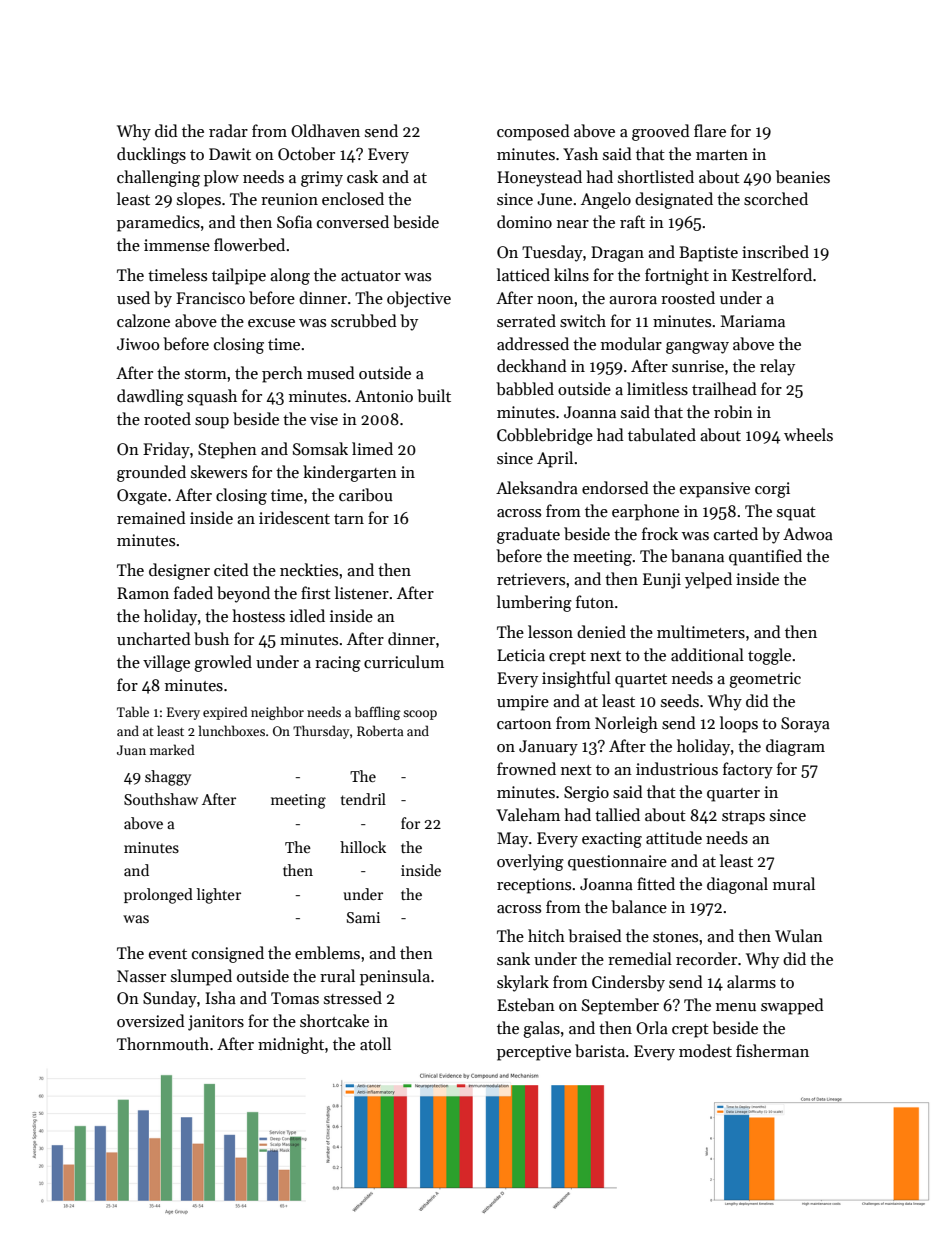 The height and width of the screenshot is (1233, 952). Describe the element at coordinates (794, 883) in the screenshot. I see `mural` at that location.
